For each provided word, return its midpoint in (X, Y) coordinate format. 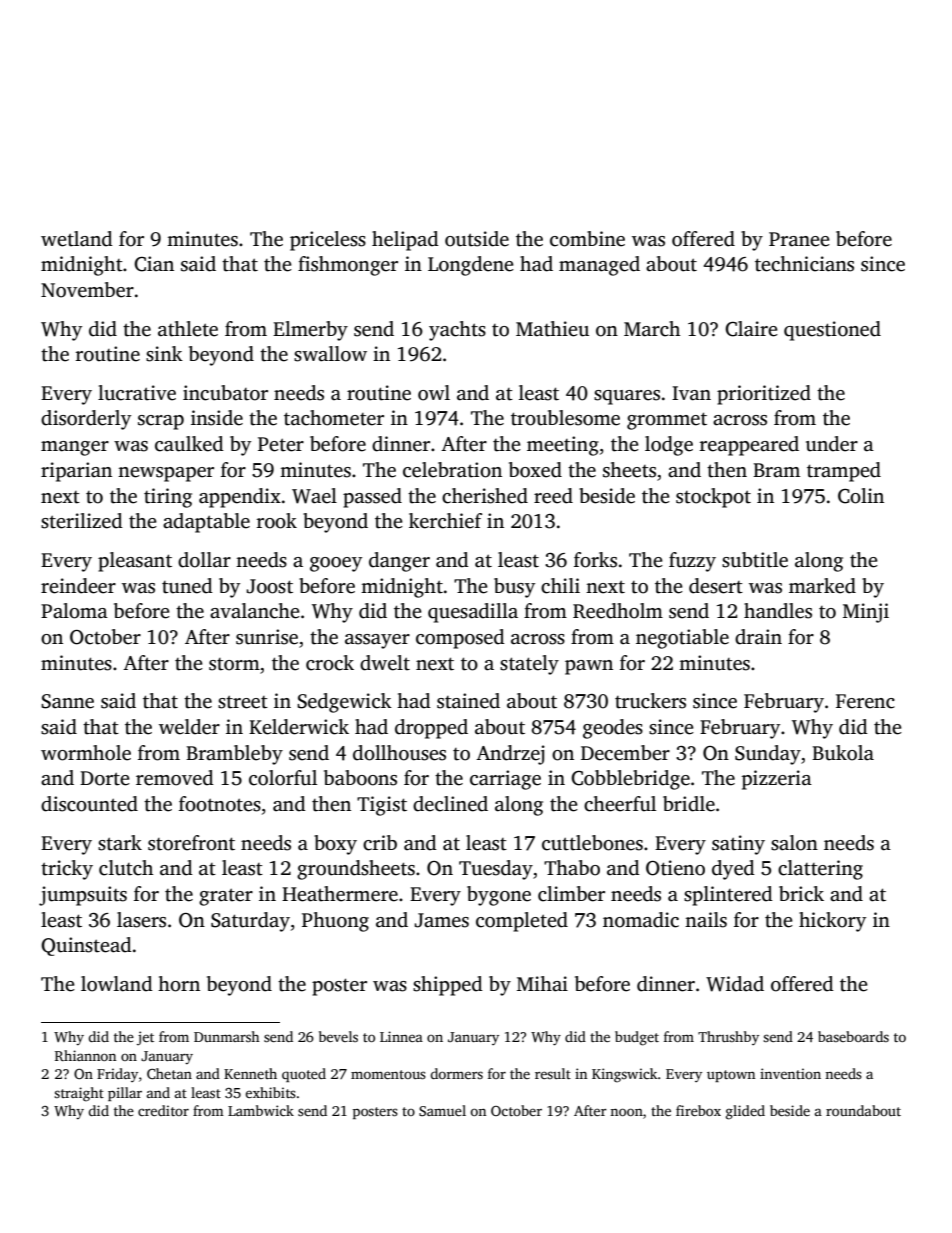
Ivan (691, 393)
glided (745, 1112)
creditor (163, 1110)
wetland (77, 239)
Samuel (442, 1110)
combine (587, 239)
